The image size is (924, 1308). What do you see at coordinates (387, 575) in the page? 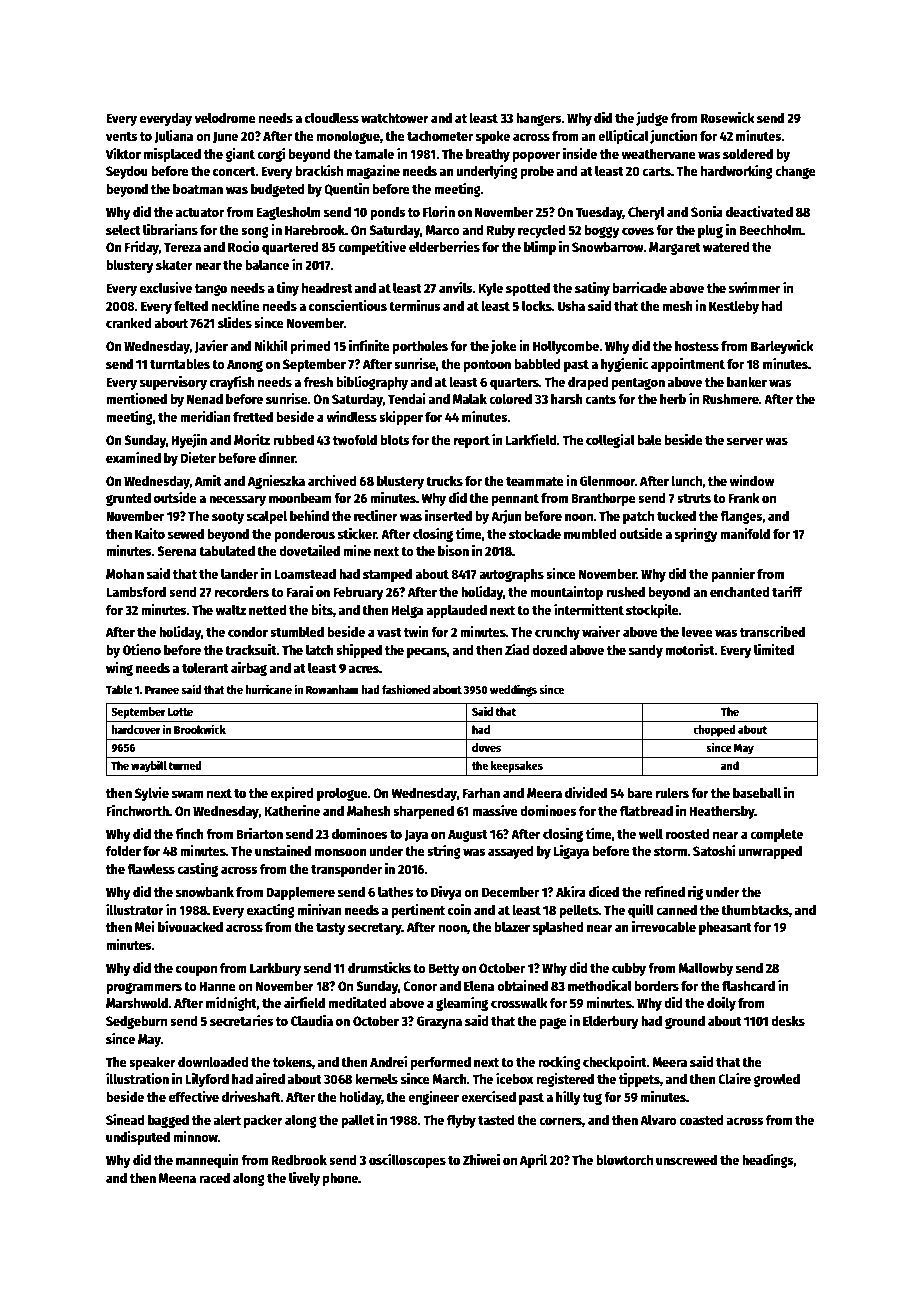
I see `stamped` at bounding box center [387, 575].
